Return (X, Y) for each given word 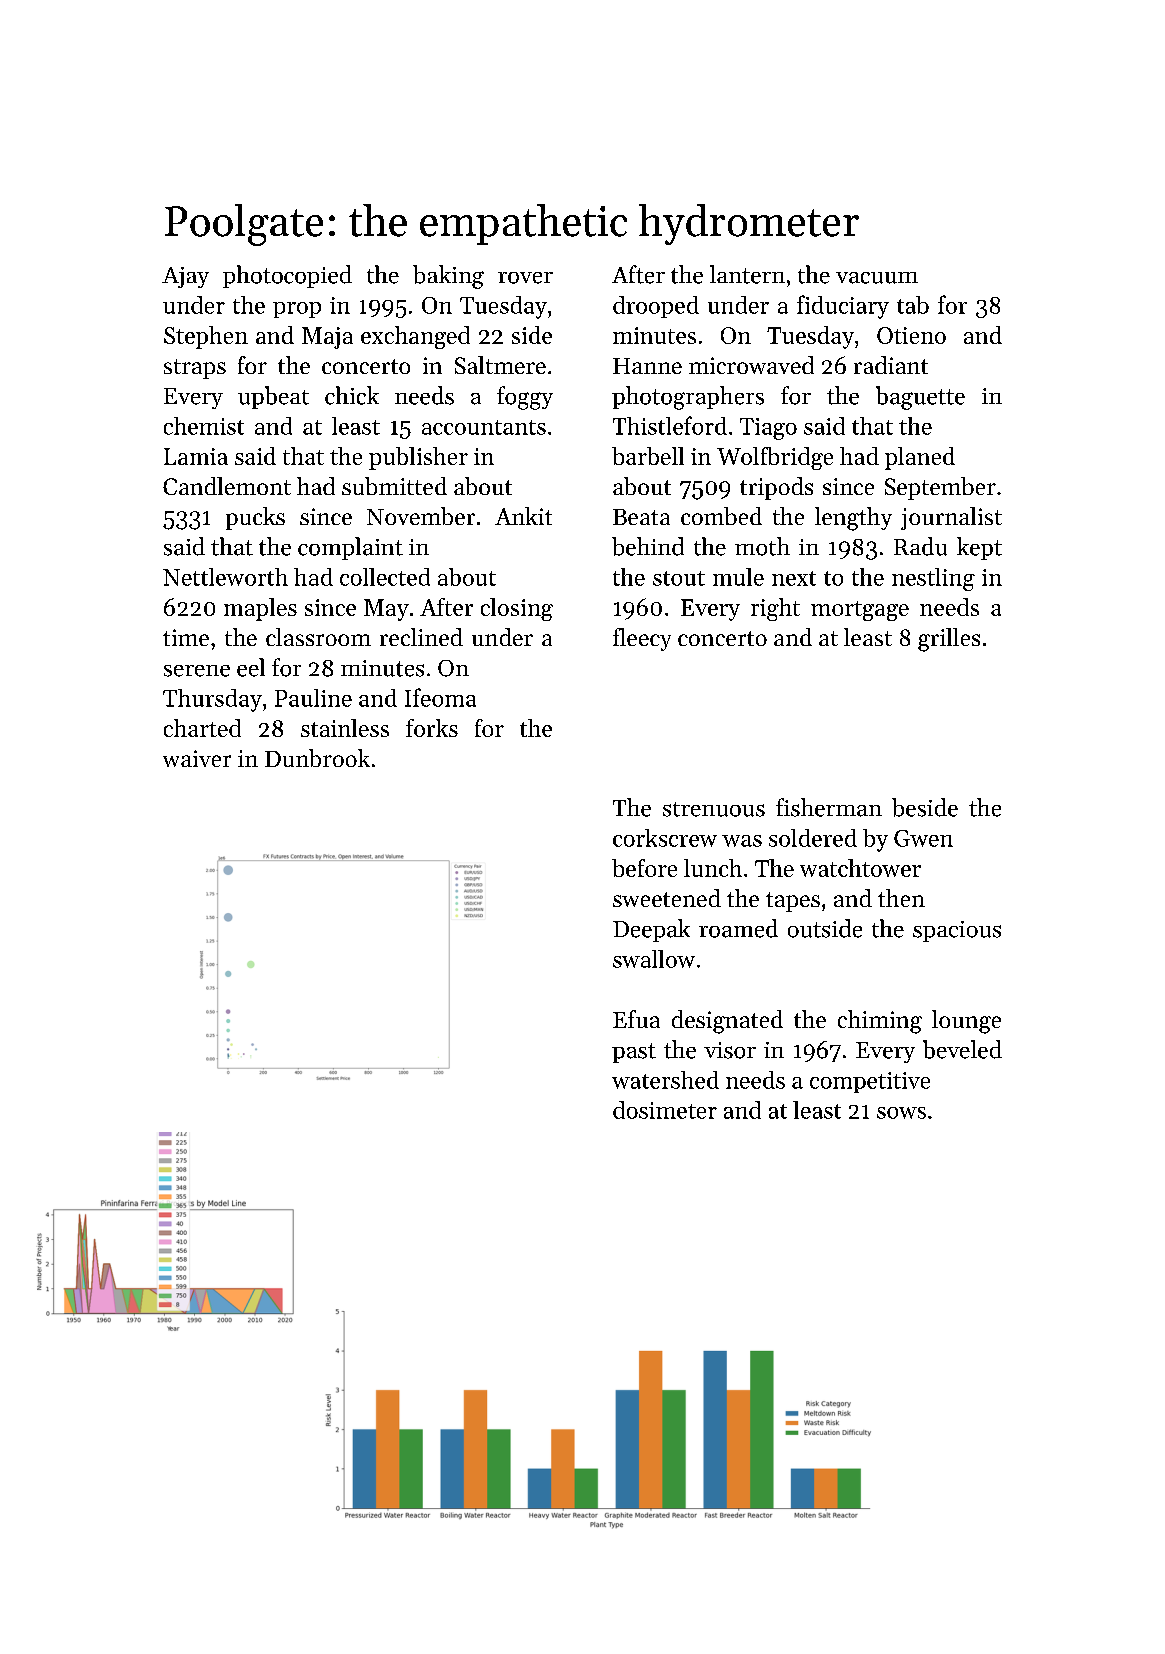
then (901, 898)
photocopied (287, 276)
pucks (255, 518)
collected (385, 577)
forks (432, 728)
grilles (949, 640)
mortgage (860, 611)
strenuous (714, 809)
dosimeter (665, 1110)
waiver (197, 758)
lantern (747, 274)
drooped (656, 307)
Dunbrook (317, 758)
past (634, 1053)
